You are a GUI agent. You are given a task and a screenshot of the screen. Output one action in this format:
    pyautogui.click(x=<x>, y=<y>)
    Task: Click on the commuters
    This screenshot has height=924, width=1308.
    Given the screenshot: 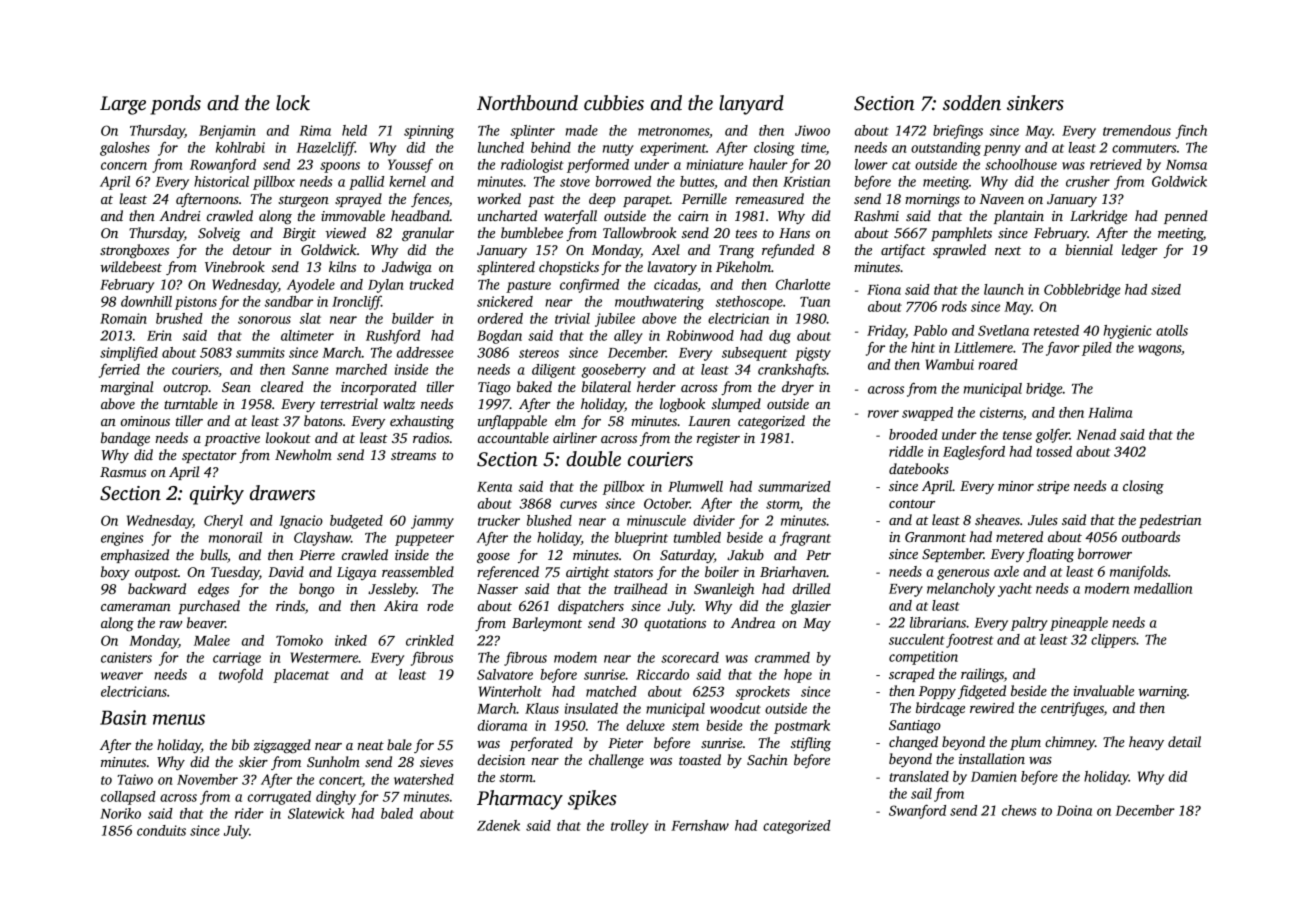 What is the action you would take?
    pyautogui.click(x=1144, y=148)
